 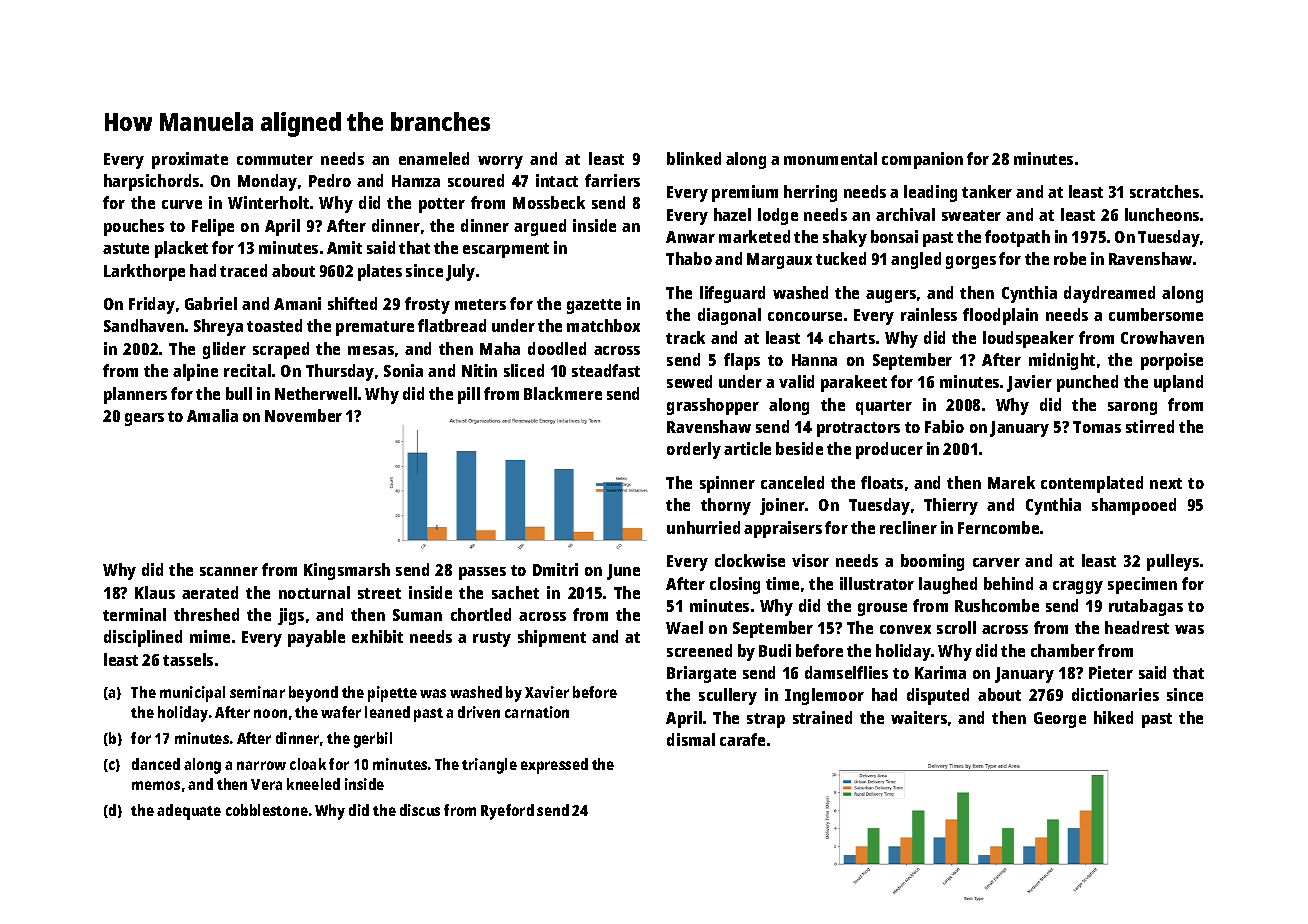 What do you see at coordinates (742, 739) in the screenshot?
I see `carafe` at bounding box center [742, 739].
